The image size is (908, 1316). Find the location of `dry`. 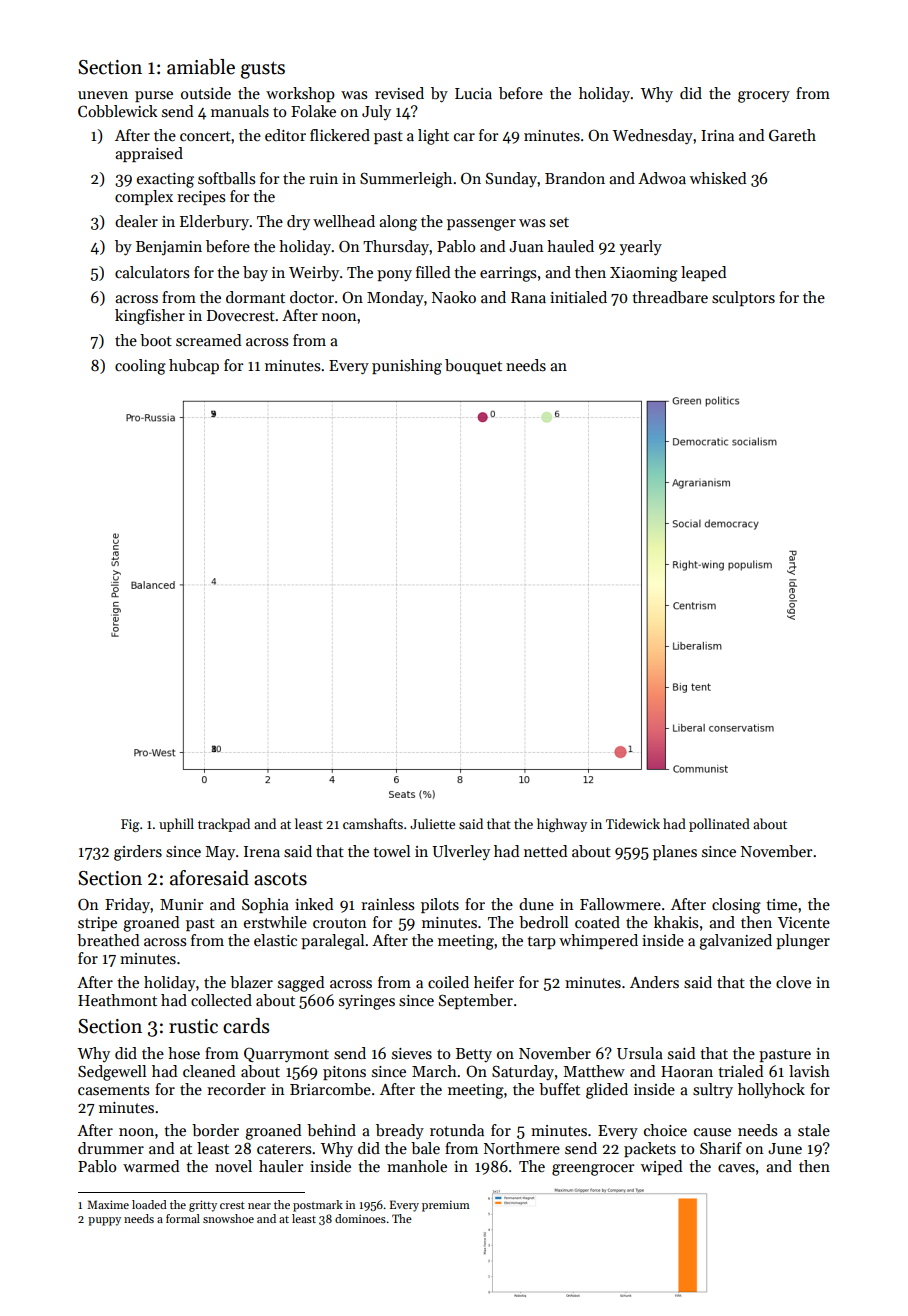

dry is located at coordinates (298, 222).
